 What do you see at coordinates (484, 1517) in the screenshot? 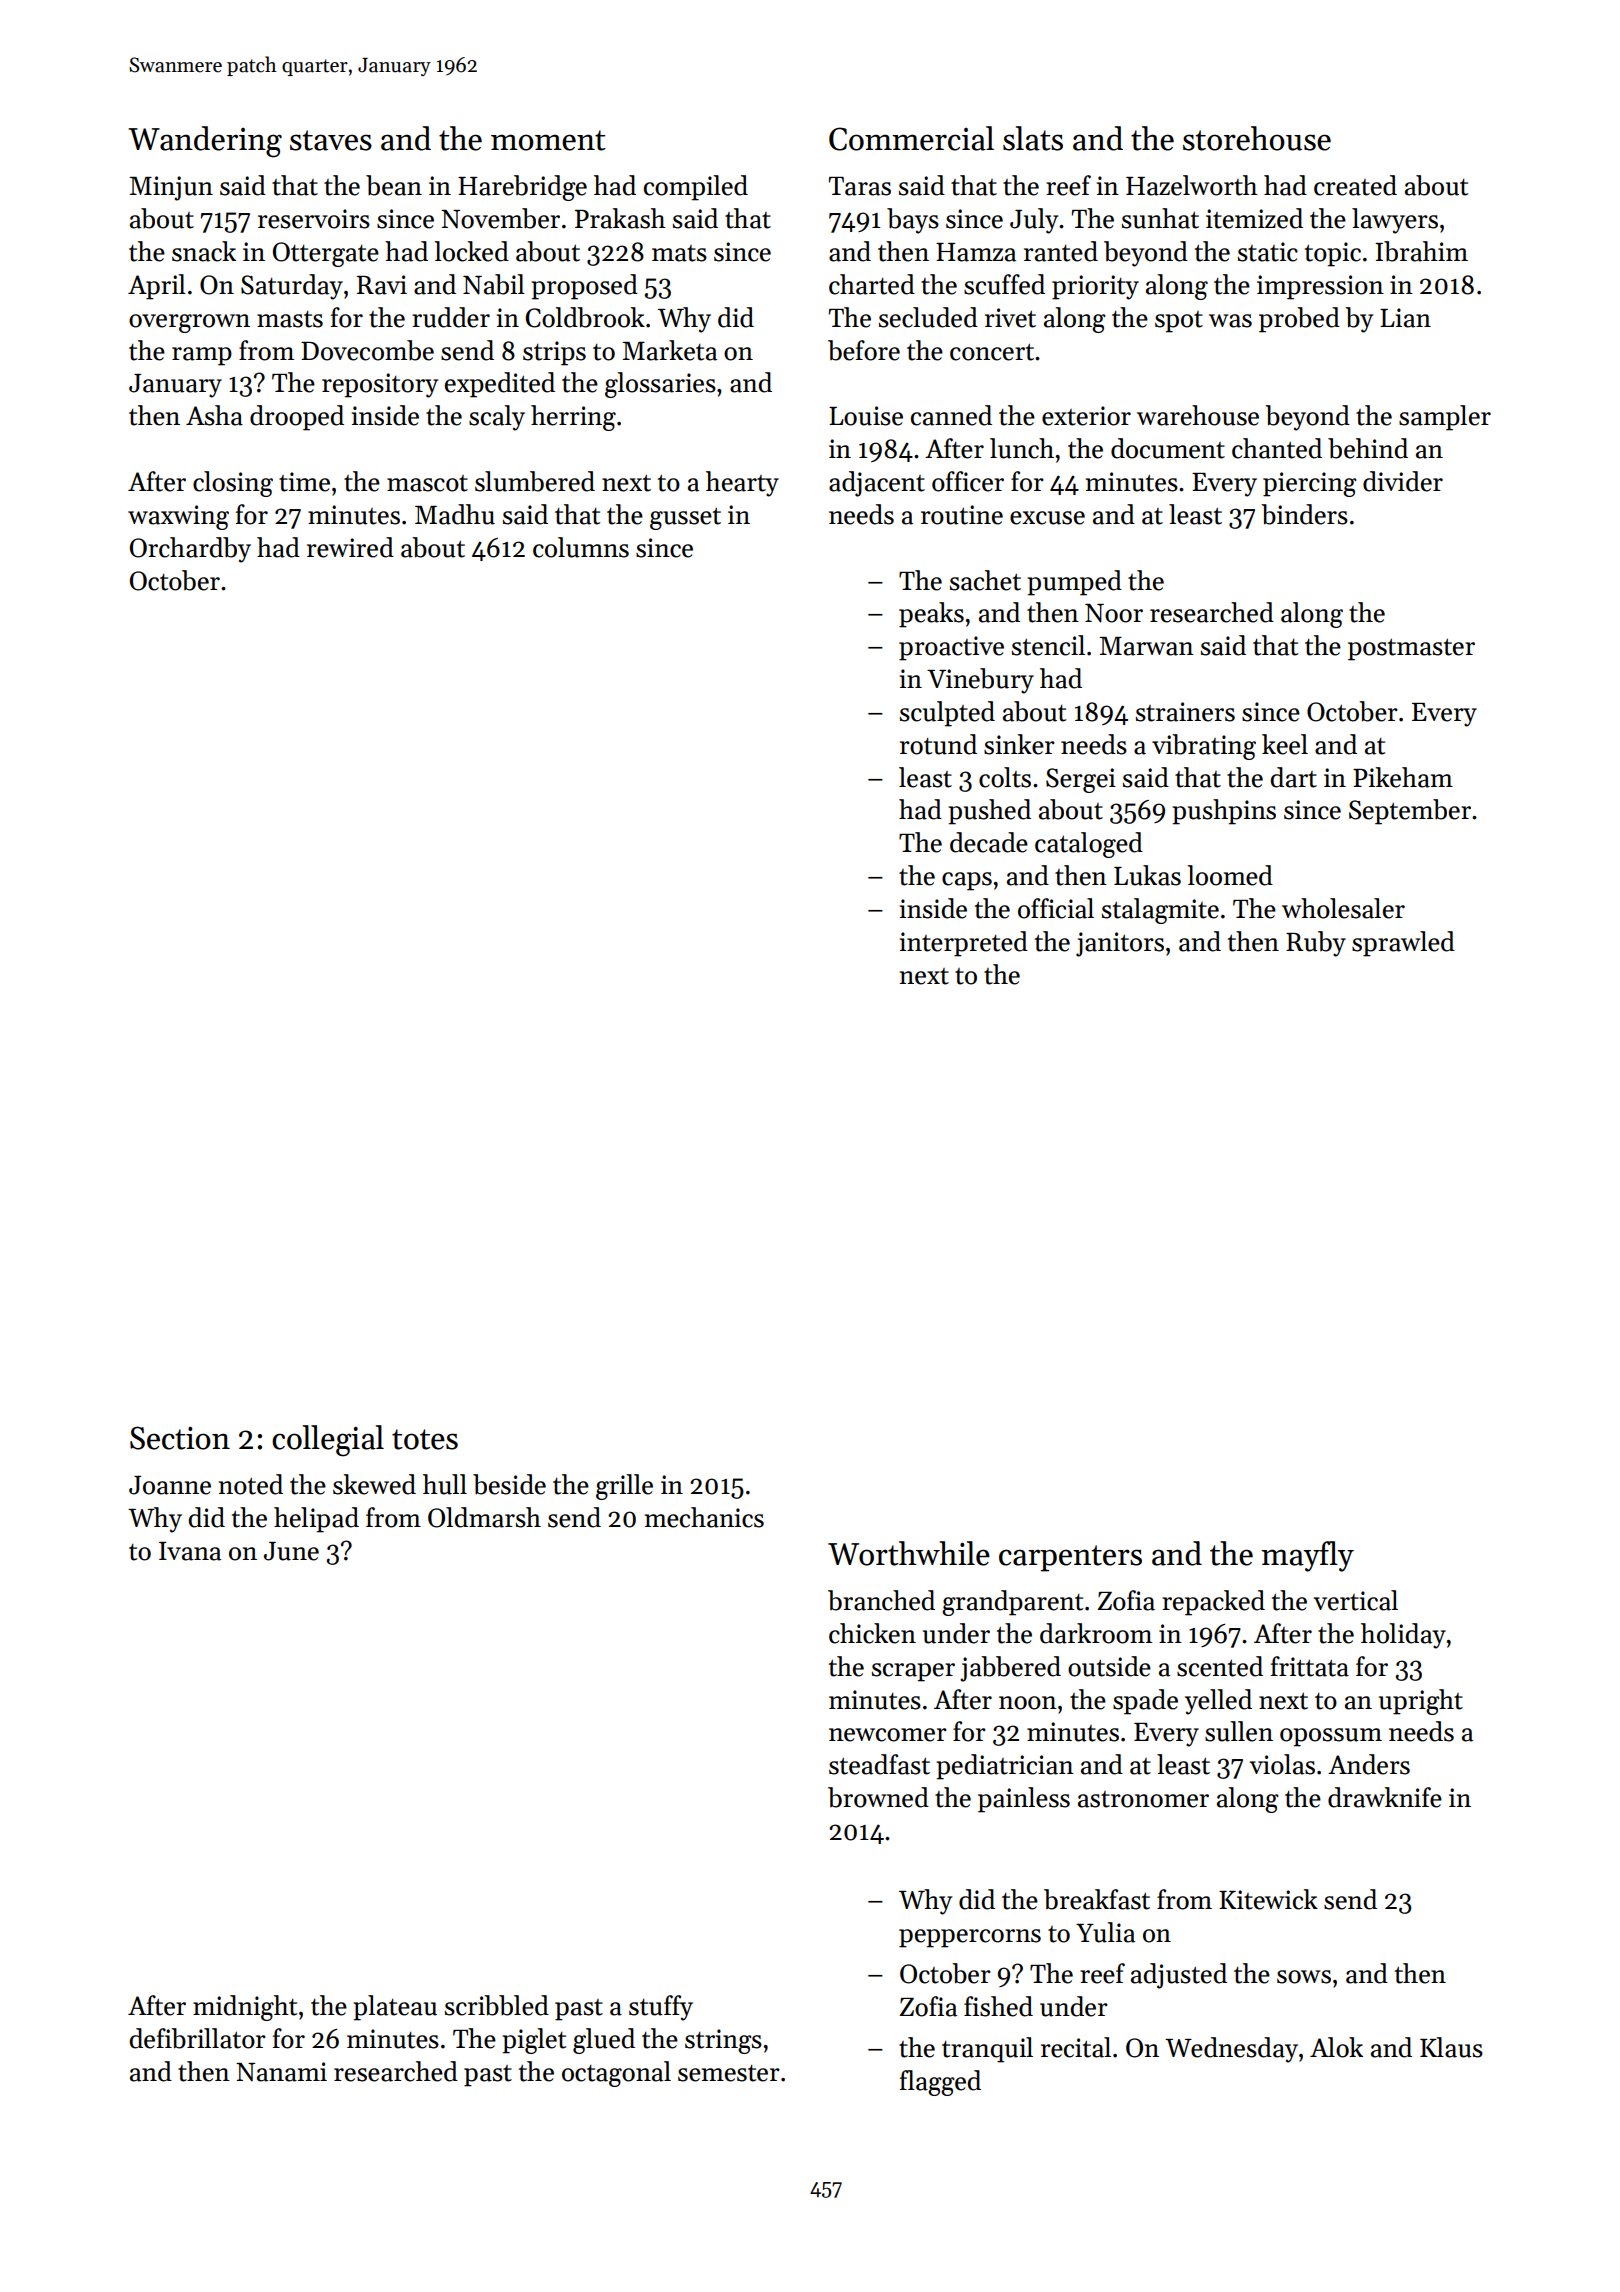
I see `Oldmarsh` at bounding box center [484, 1517].
